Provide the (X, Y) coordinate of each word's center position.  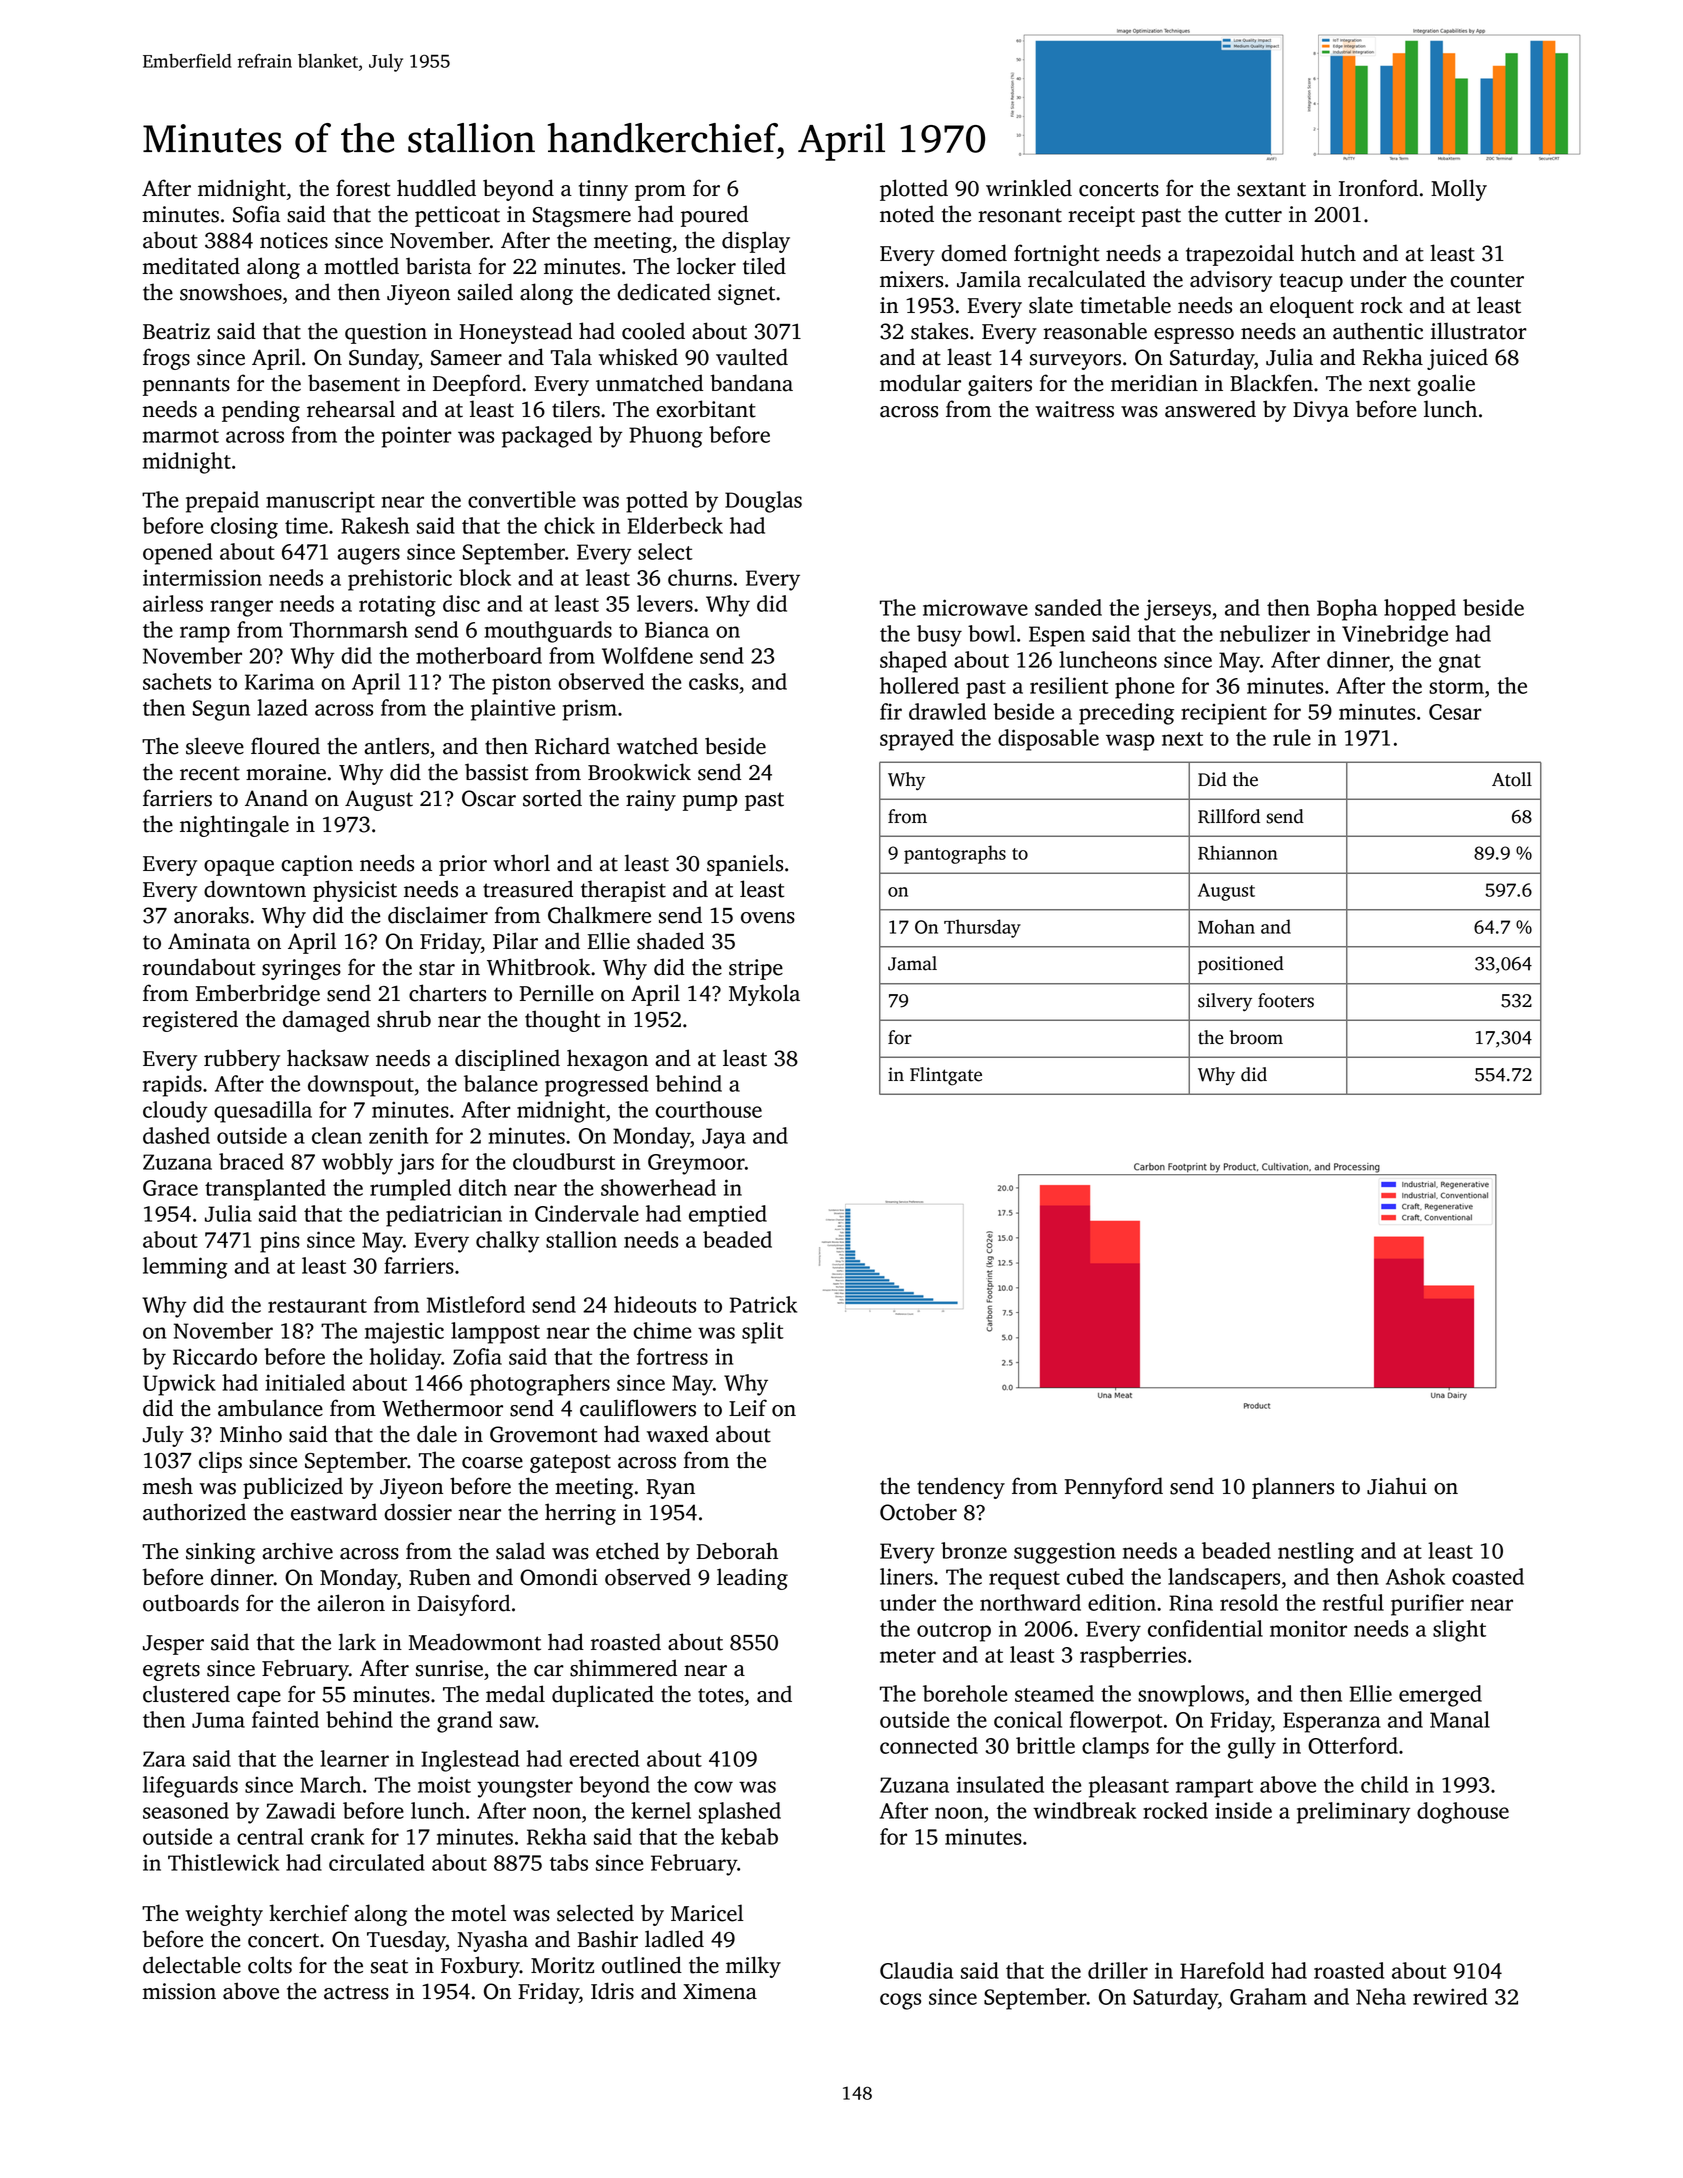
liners (906, 1576)
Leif (748, 1408)
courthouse (708, 1109)
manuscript (320, 502)
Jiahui (1397, 1486)
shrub (404, 1019)
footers (1286, 1000)
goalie (1446, 385)
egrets (171, 1671)
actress (356, 1992)
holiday (405, 1359)
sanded (1068, 607)
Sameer (466, 358)
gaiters (1000, 385)
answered (1210, 409)
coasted (1488, 1576)
